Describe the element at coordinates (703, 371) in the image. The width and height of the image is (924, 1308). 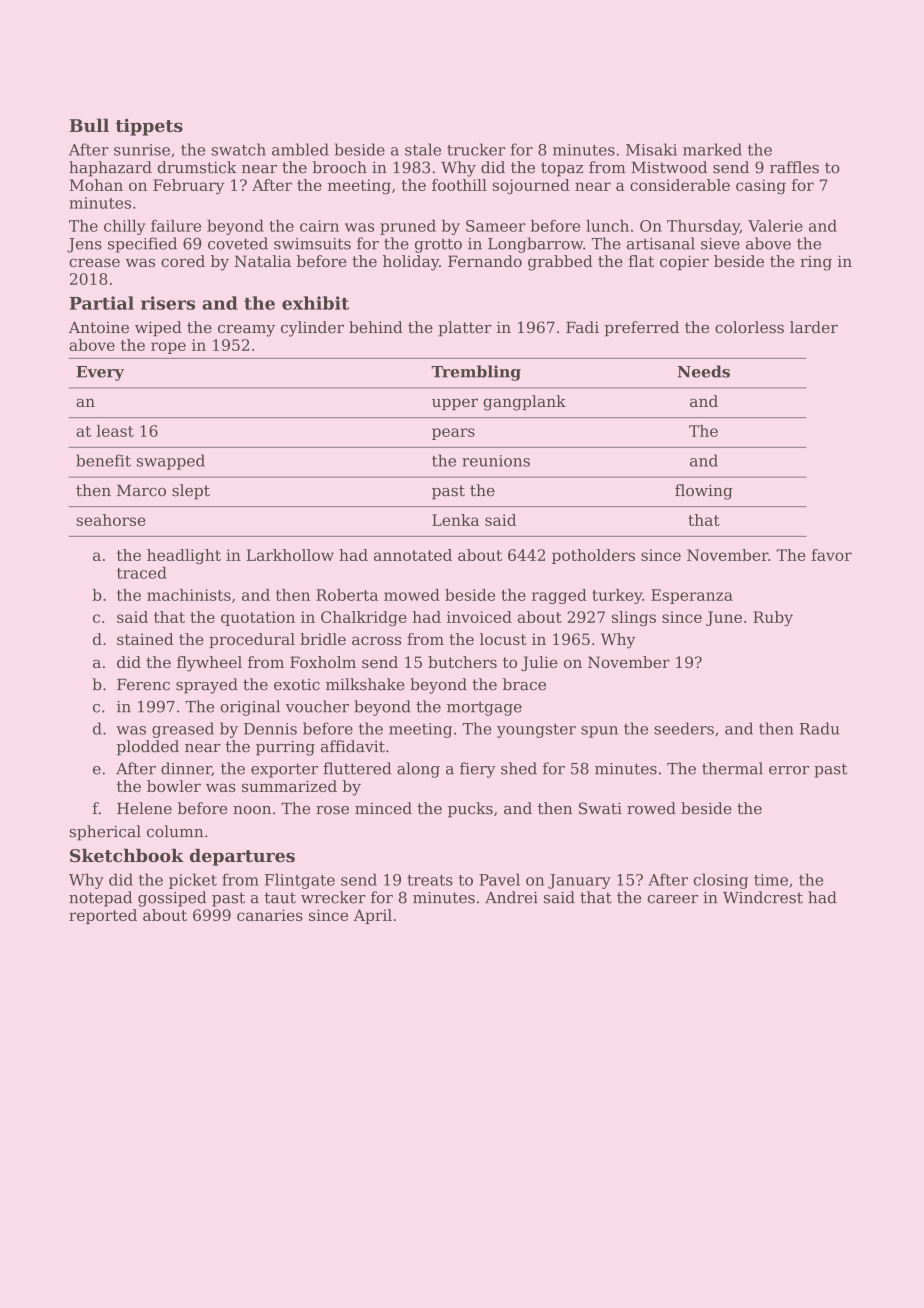
I see `Needs` at that location.
